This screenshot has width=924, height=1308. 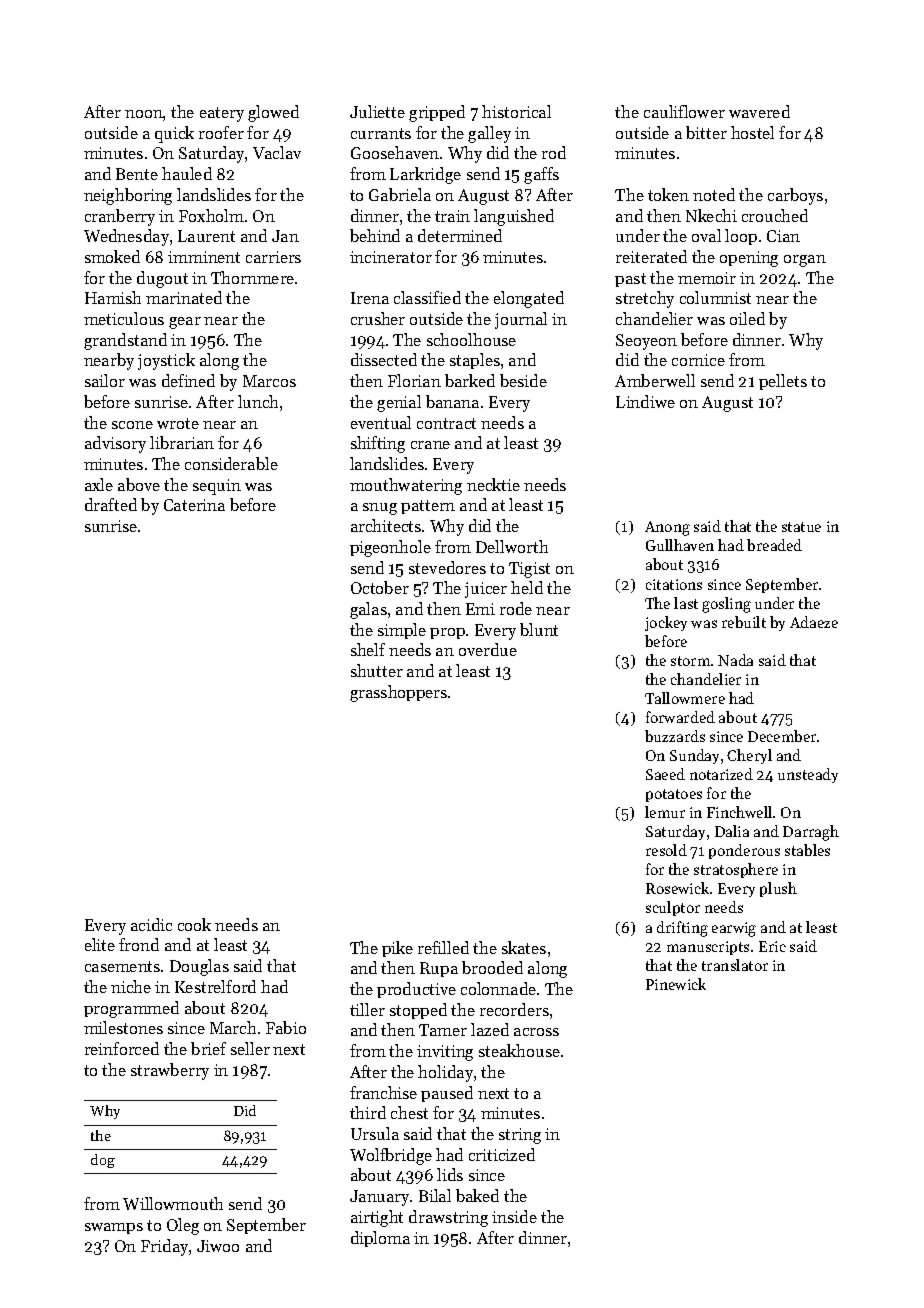 What do you see at coordinates (377, 670) in the screenshot?
I see `shutter` at bounding box center [377, 670].
